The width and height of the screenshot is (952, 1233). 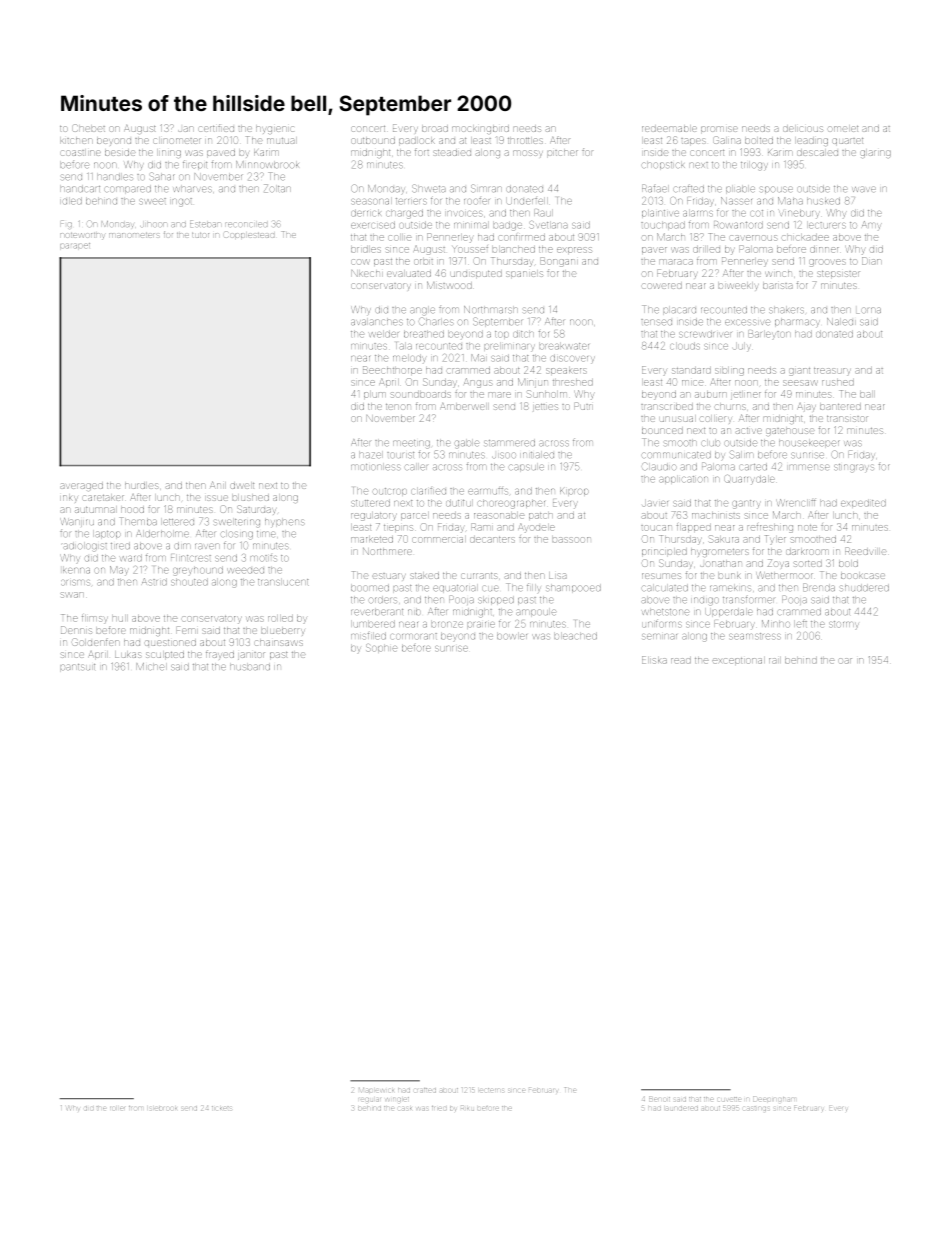 What do you see at coordinates (198, 570) in the screenshot?
I see `greyhound` at bounding box center [198, 570].
